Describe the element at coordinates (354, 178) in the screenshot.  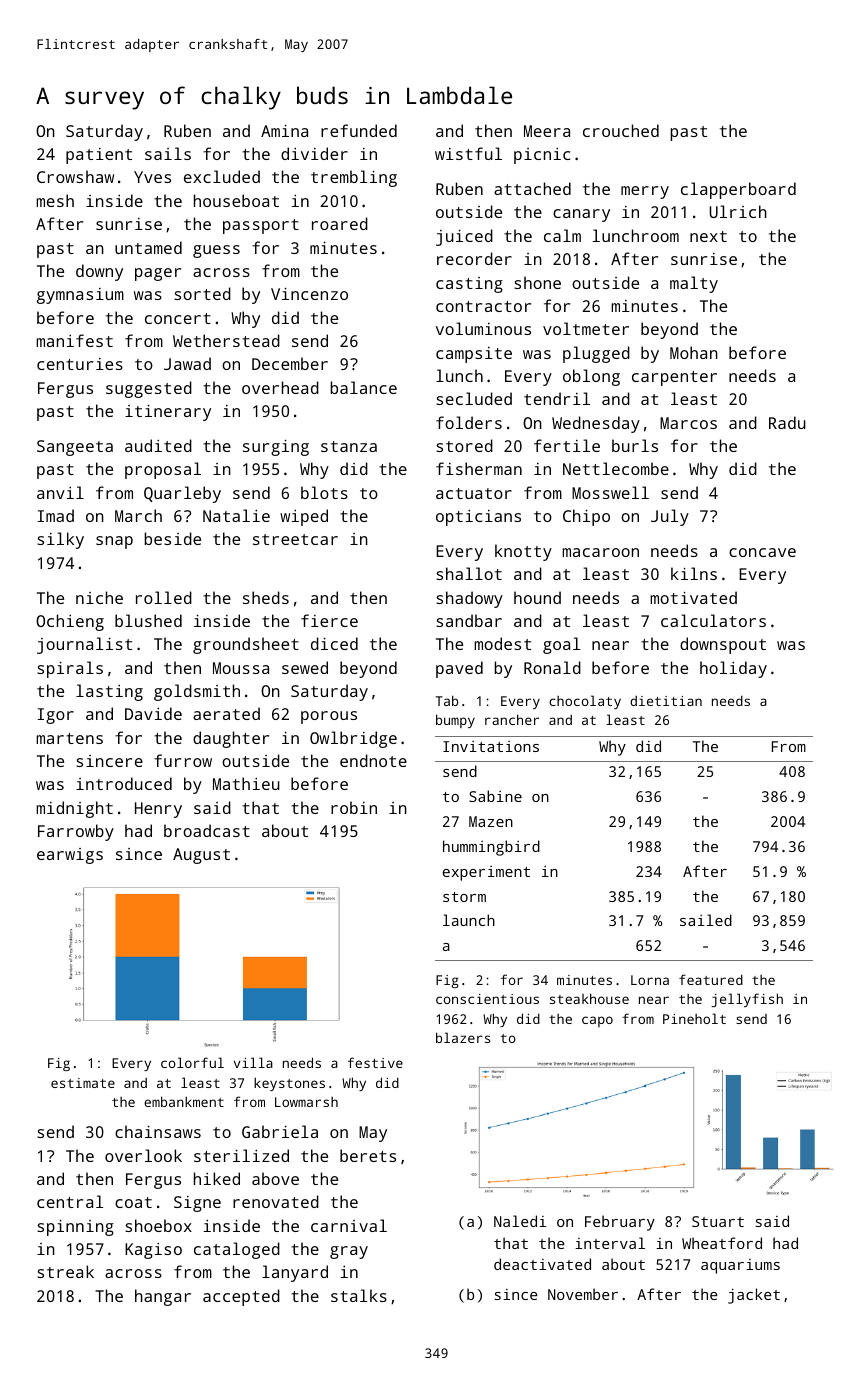
I see `trembling` at that location.
